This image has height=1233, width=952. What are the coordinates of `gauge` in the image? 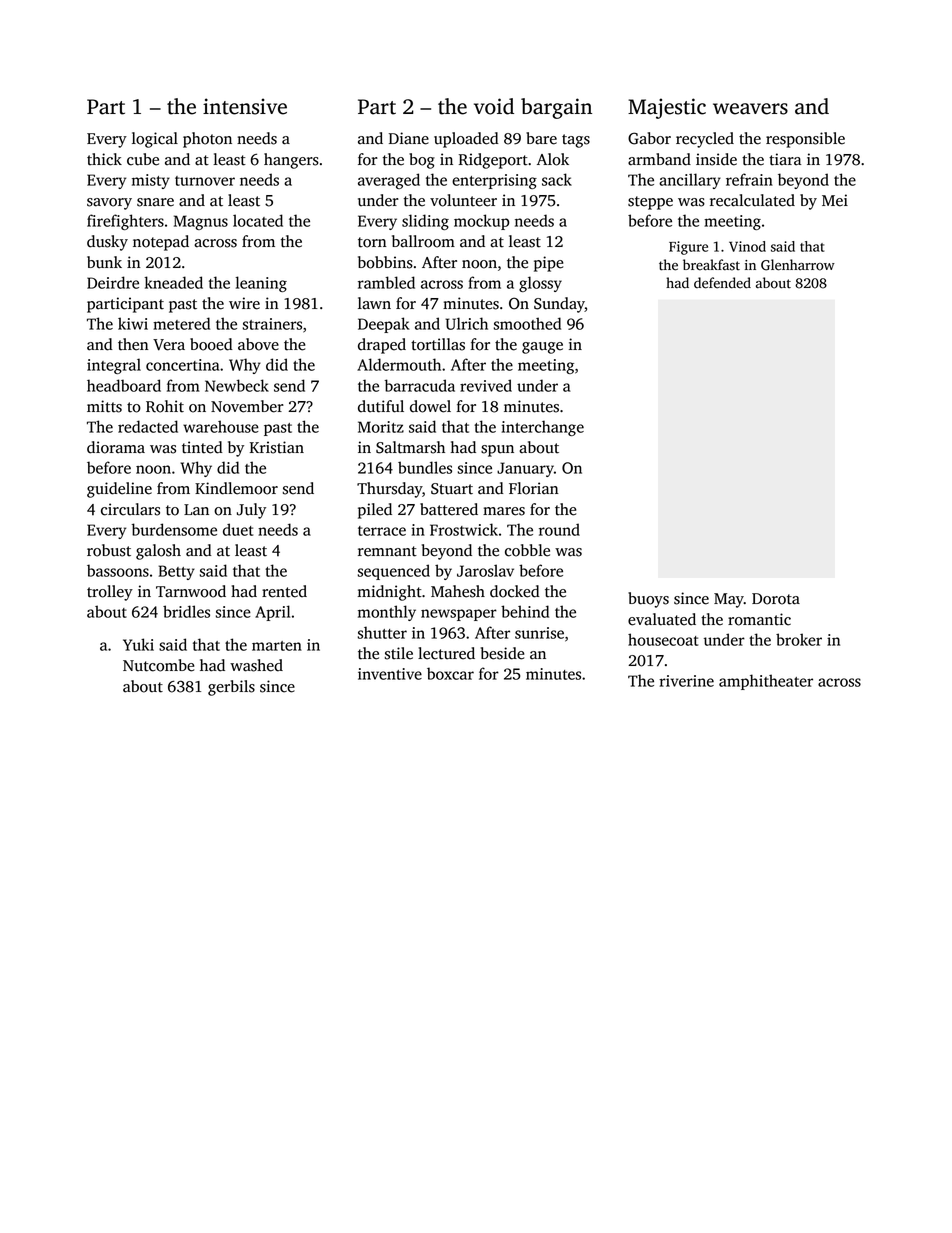 It's located at (542, 348).
